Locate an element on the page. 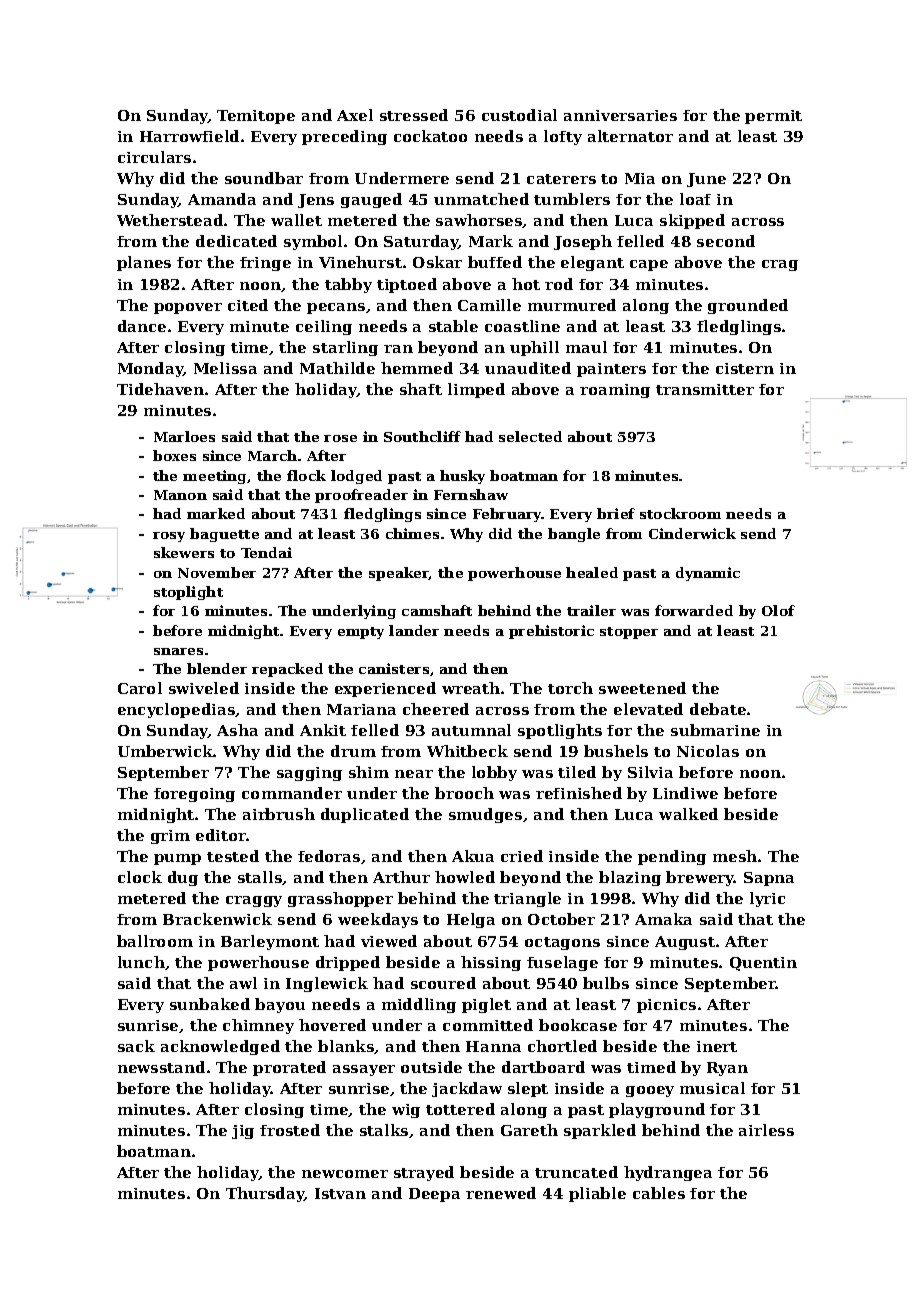  inert is located at coordinates (717, 1046).
